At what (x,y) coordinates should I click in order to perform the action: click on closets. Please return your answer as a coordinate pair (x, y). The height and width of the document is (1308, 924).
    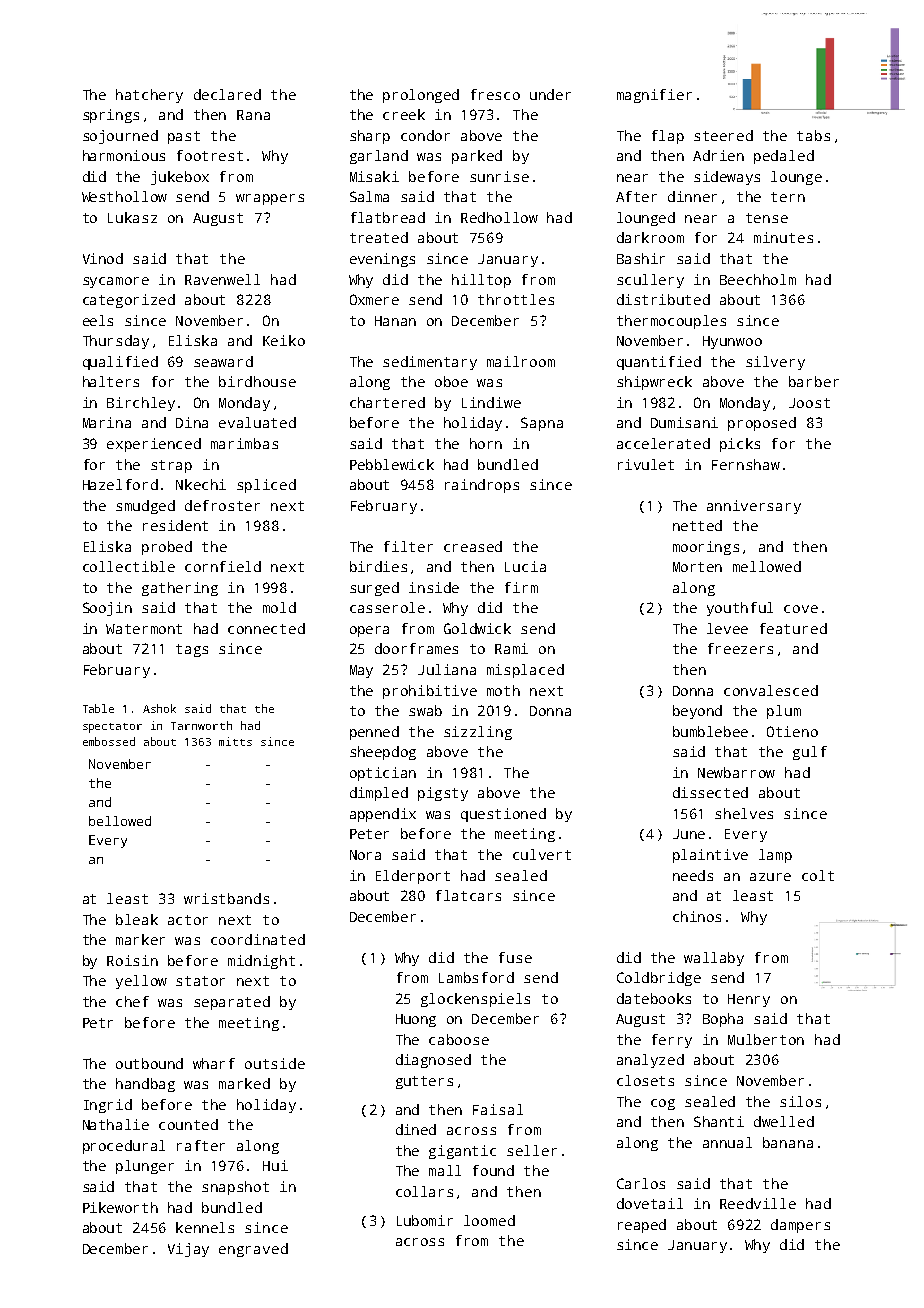
    Looking at the image, I should click on (645, 1080).
